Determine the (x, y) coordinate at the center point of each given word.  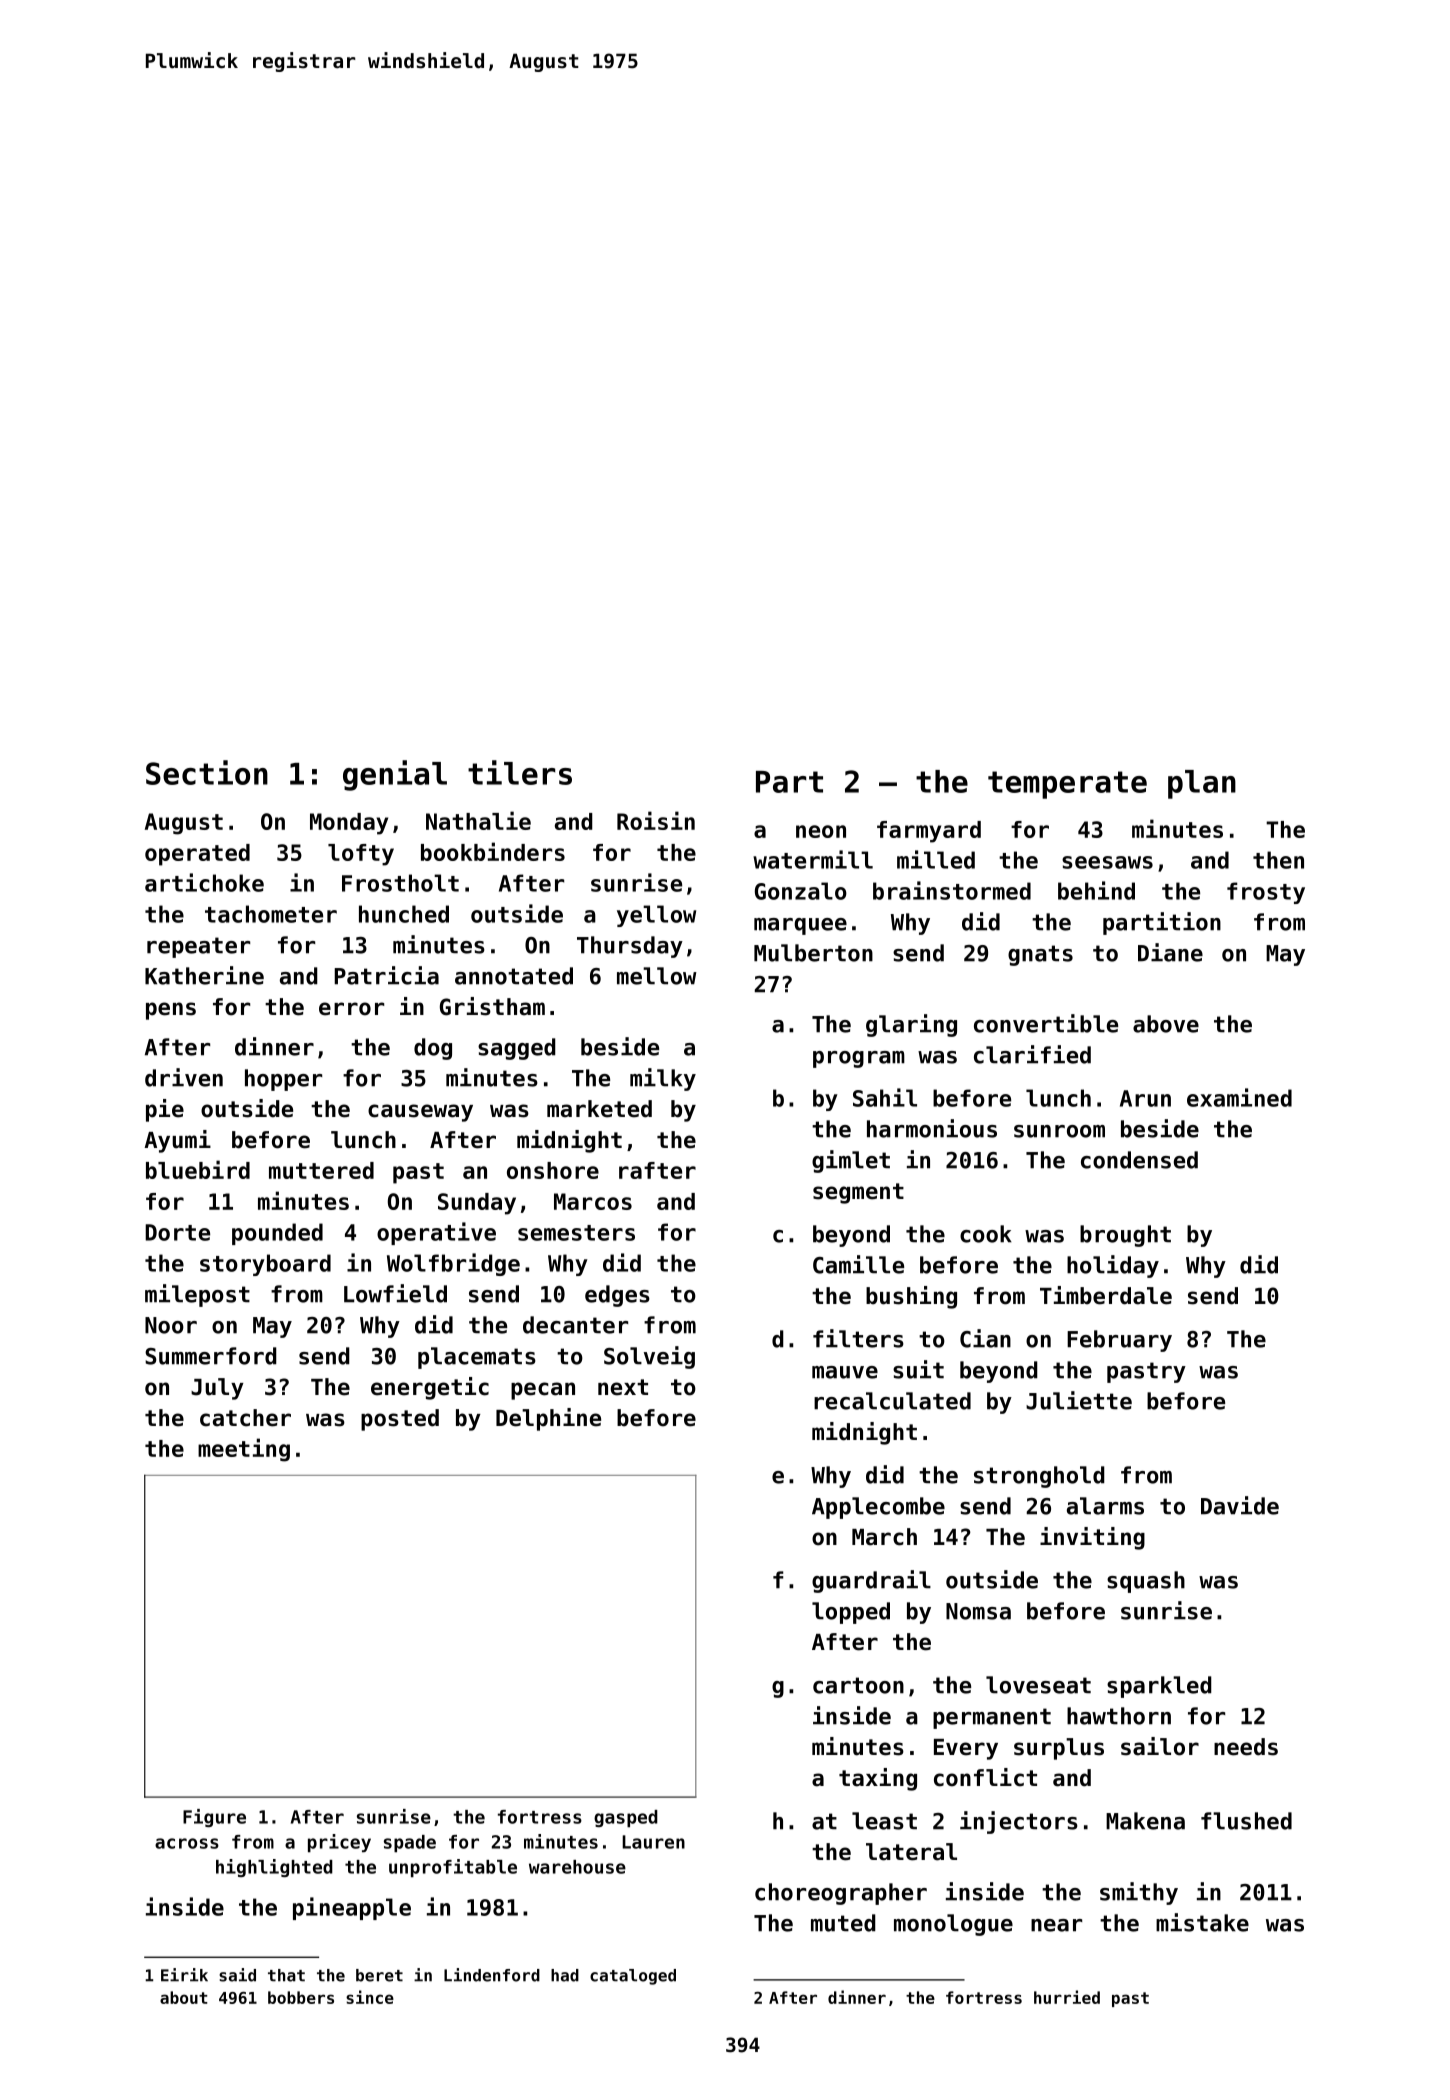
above (1166, 1024)
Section (207, 772)
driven (184, 1077)
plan (1202, 784)
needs (1246, 1747)
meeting (244, 1450)
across (187, 1843)
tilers (520, 772)
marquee (800, 926)
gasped (626, 1819)
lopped (851, 1613)
